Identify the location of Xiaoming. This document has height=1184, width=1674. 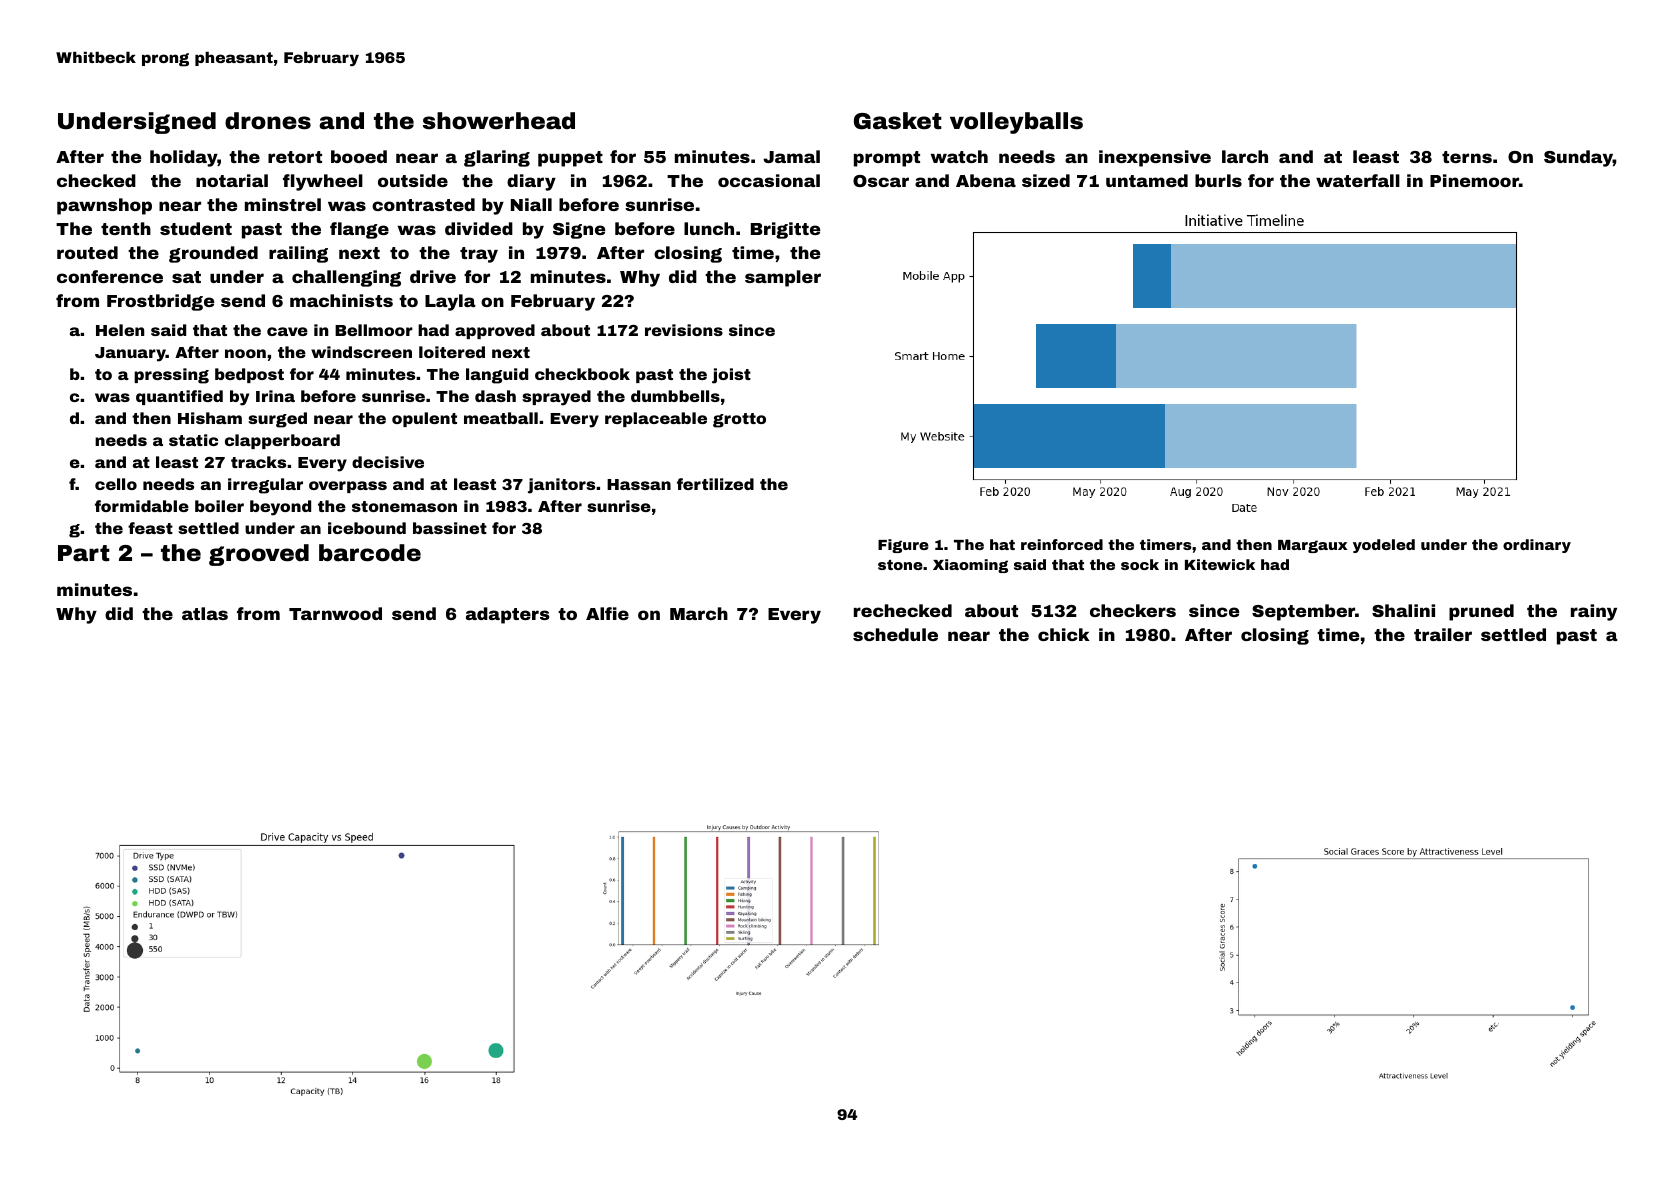
(970, 566).
